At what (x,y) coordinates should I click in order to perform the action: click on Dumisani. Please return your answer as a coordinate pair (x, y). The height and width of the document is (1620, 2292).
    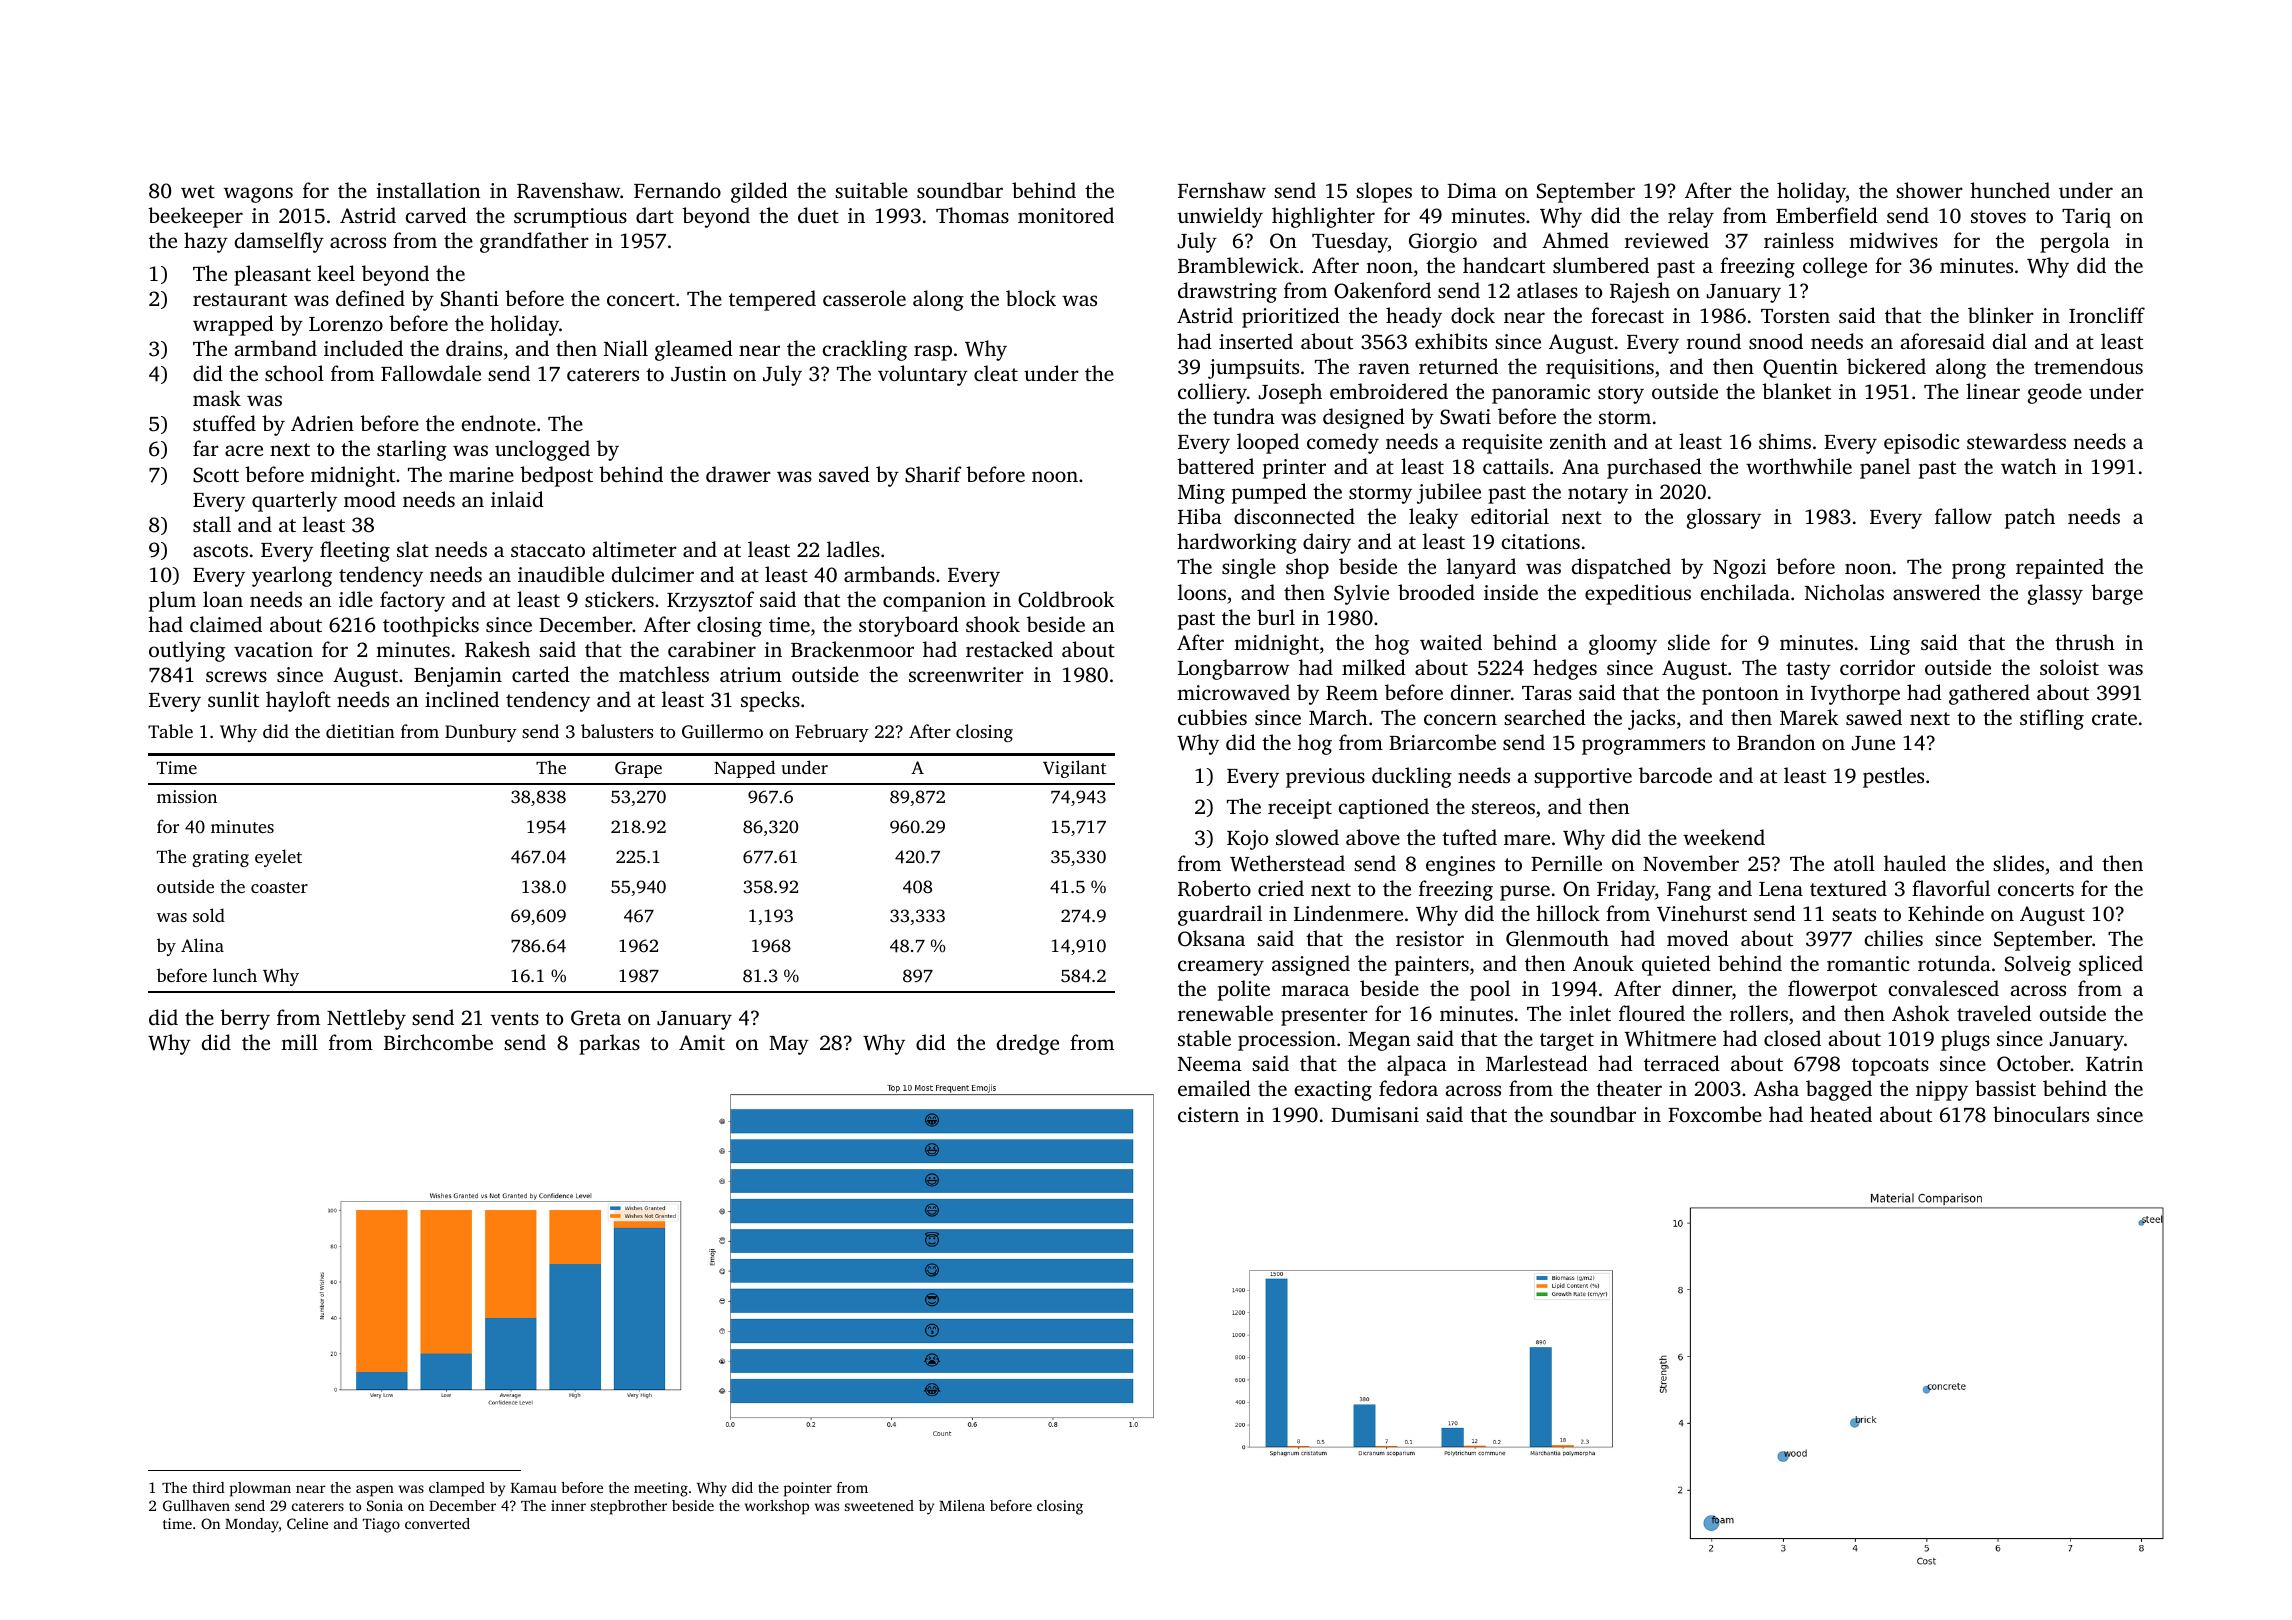
    Looking at the image, I should click on (1375, 1114).
